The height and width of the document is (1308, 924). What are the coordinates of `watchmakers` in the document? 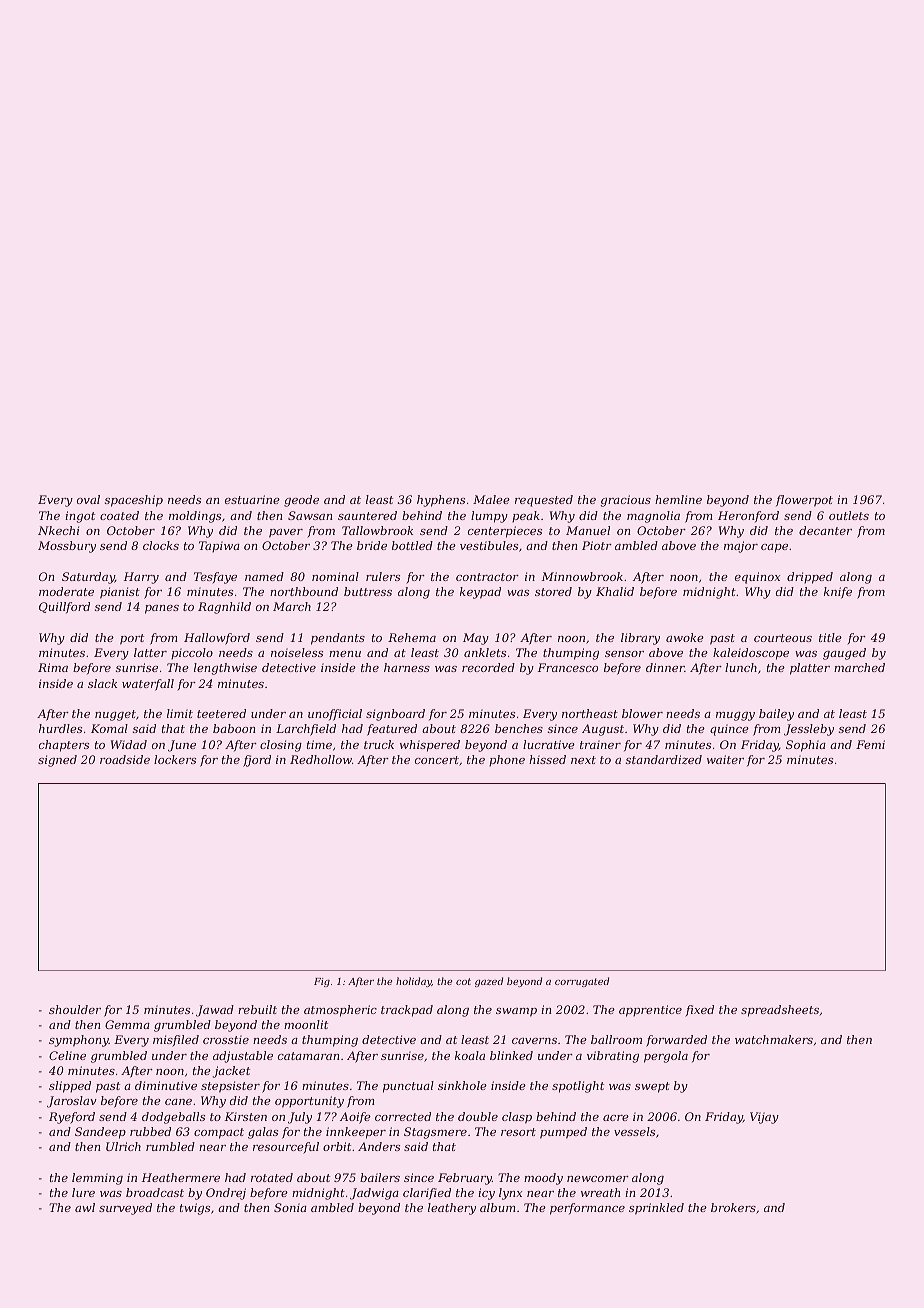 It's located at (774, 1039).
